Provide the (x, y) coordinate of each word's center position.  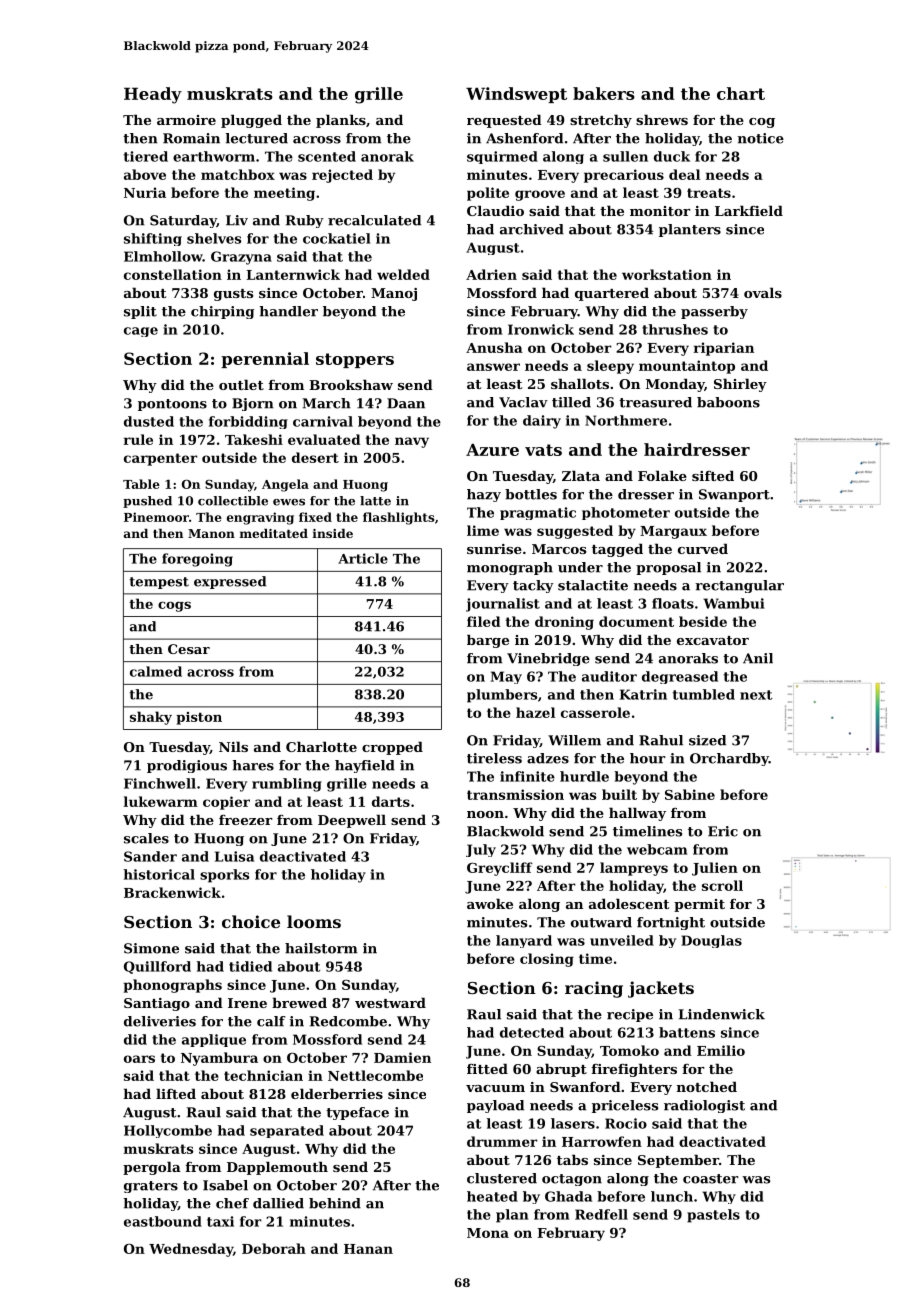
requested (504, 121)
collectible (233, 501)
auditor (609, 676)
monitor (660, 211)
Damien (402, 1057)
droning (564, 623)
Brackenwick (172, 892)
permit (699, 905)
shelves (214, 238)
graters (151, 1187)
